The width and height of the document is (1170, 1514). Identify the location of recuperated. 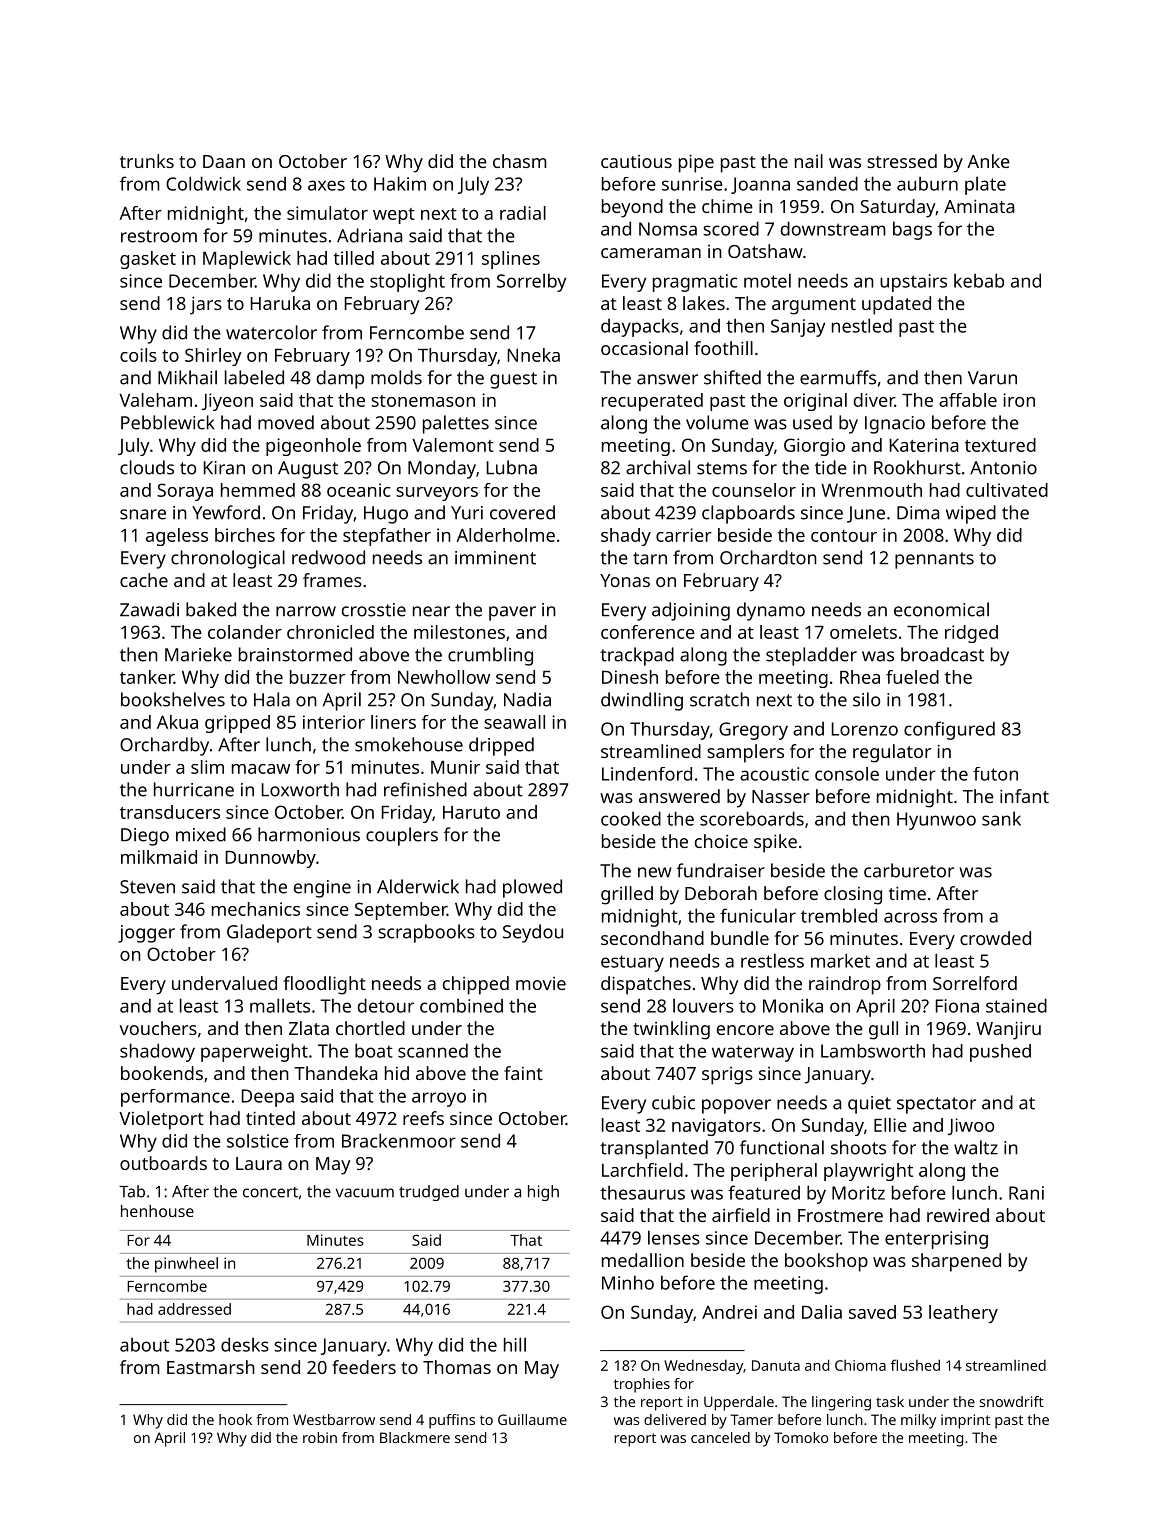
(652, 402).
